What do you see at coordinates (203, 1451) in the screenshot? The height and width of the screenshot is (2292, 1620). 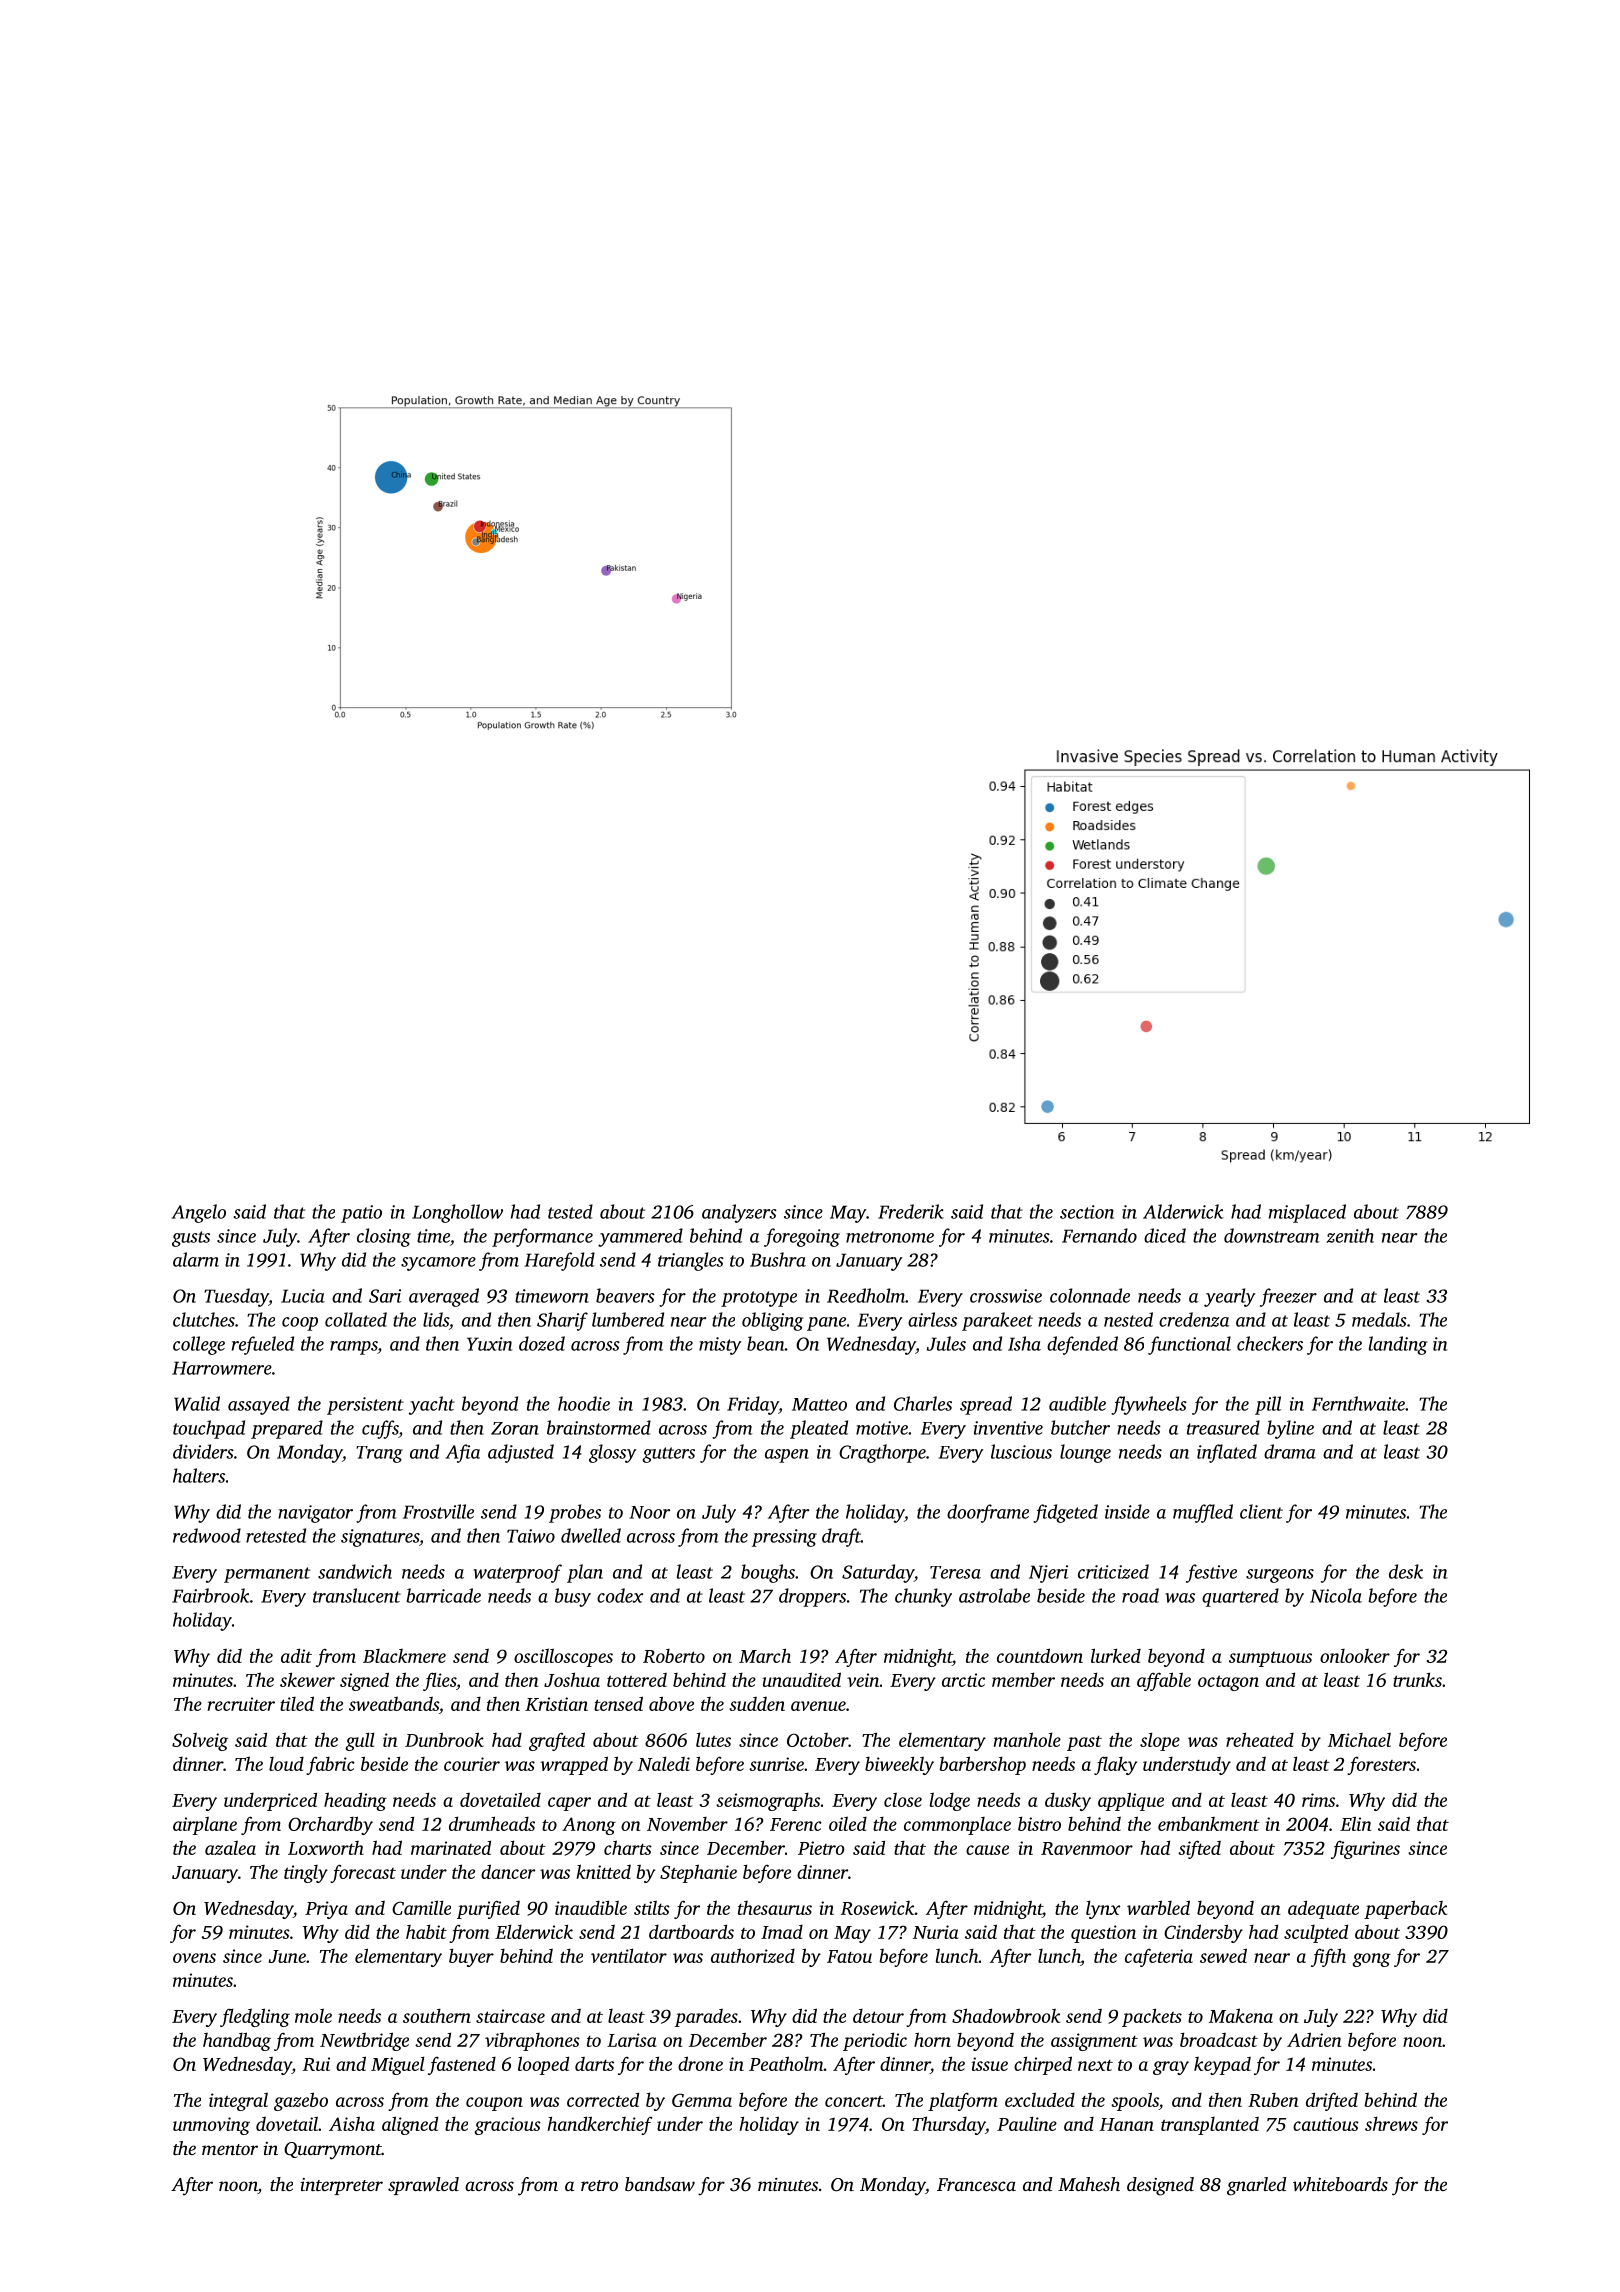 I see `dividers` at bounding box center [203, 1451].
